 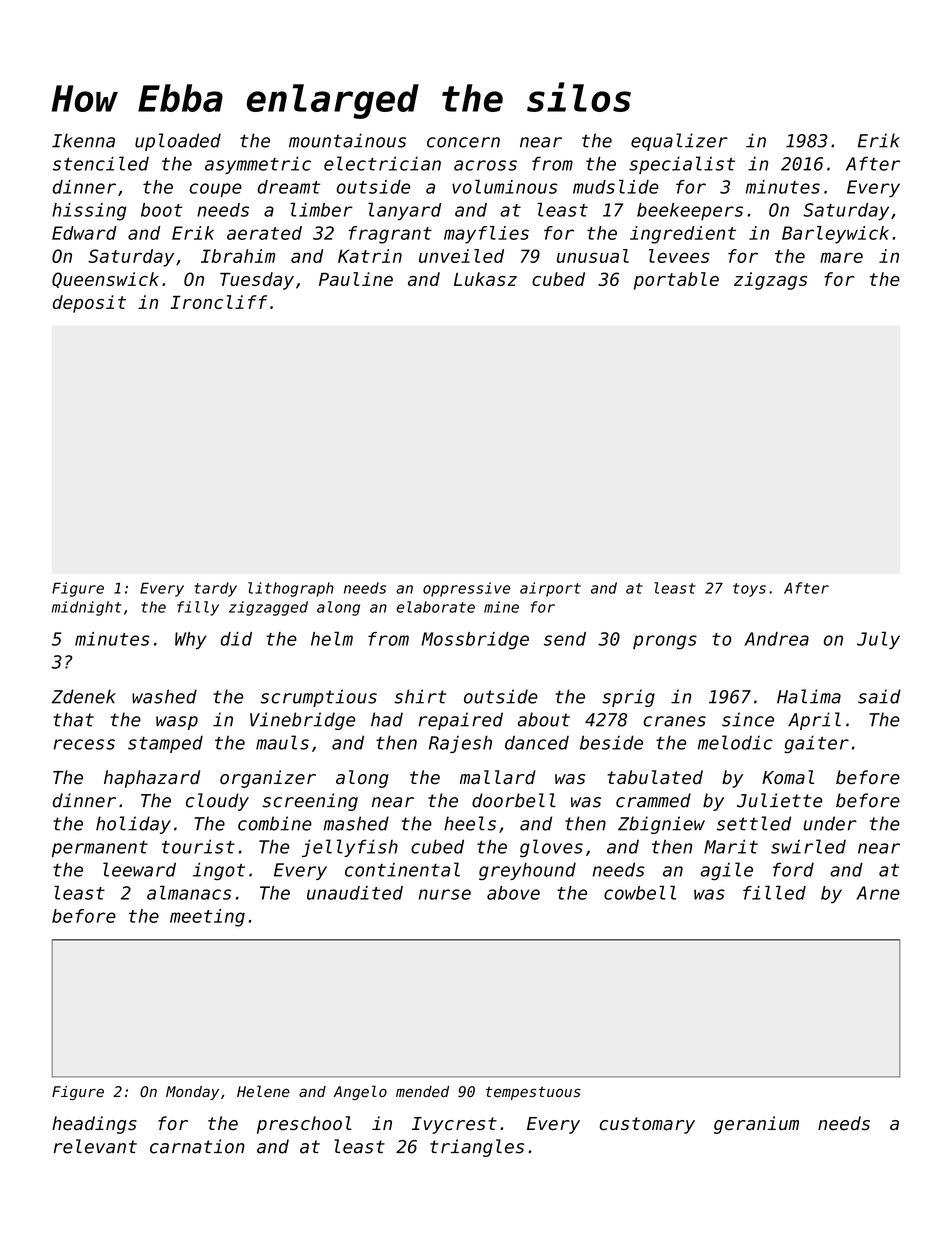 I want to click on Angelo, so click(x=360, y=1092).
